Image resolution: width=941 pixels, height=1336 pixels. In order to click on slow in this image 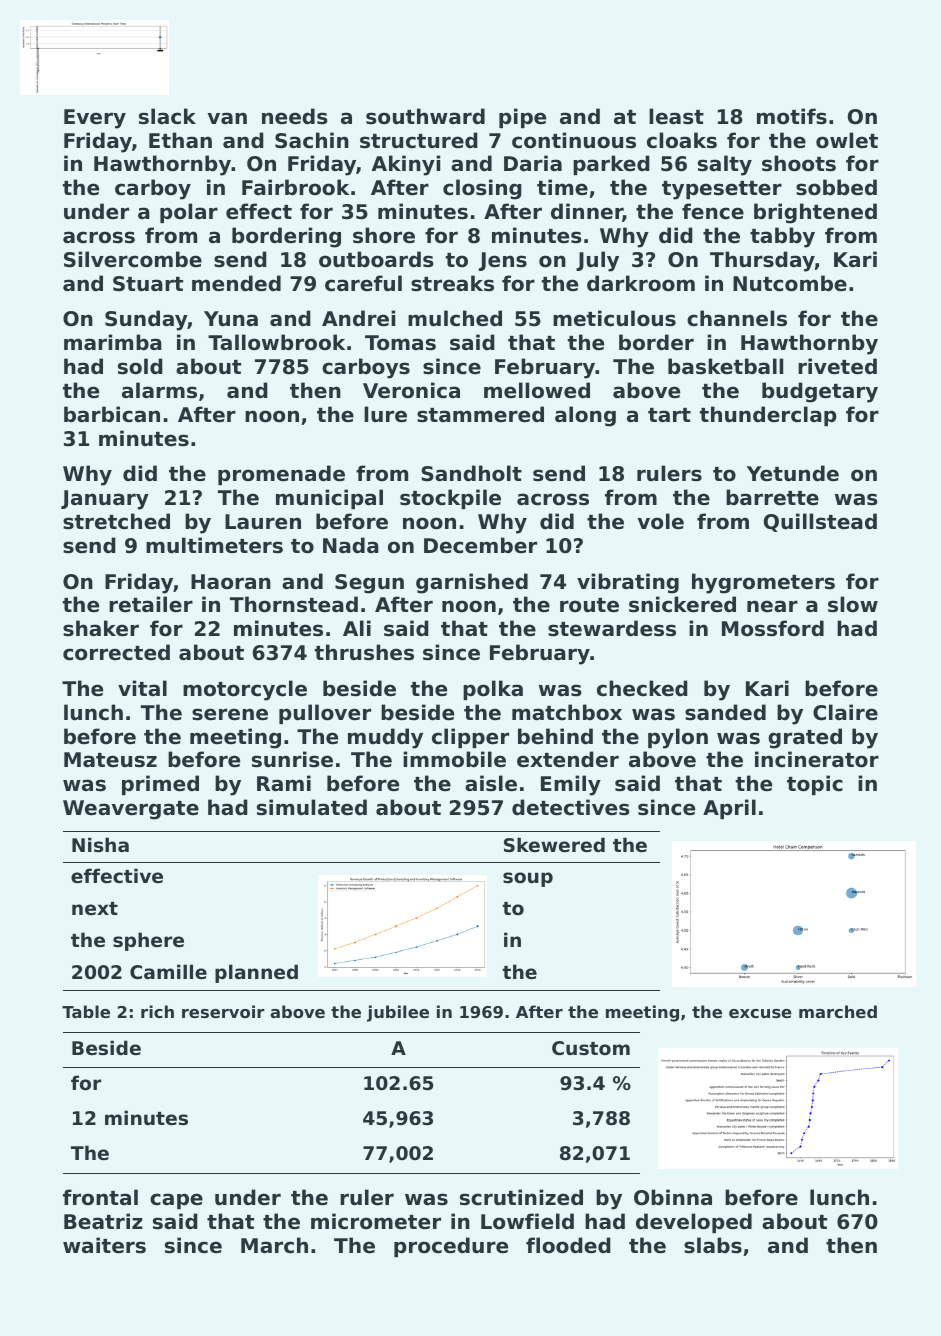, I will do `click(853, 604)`.
